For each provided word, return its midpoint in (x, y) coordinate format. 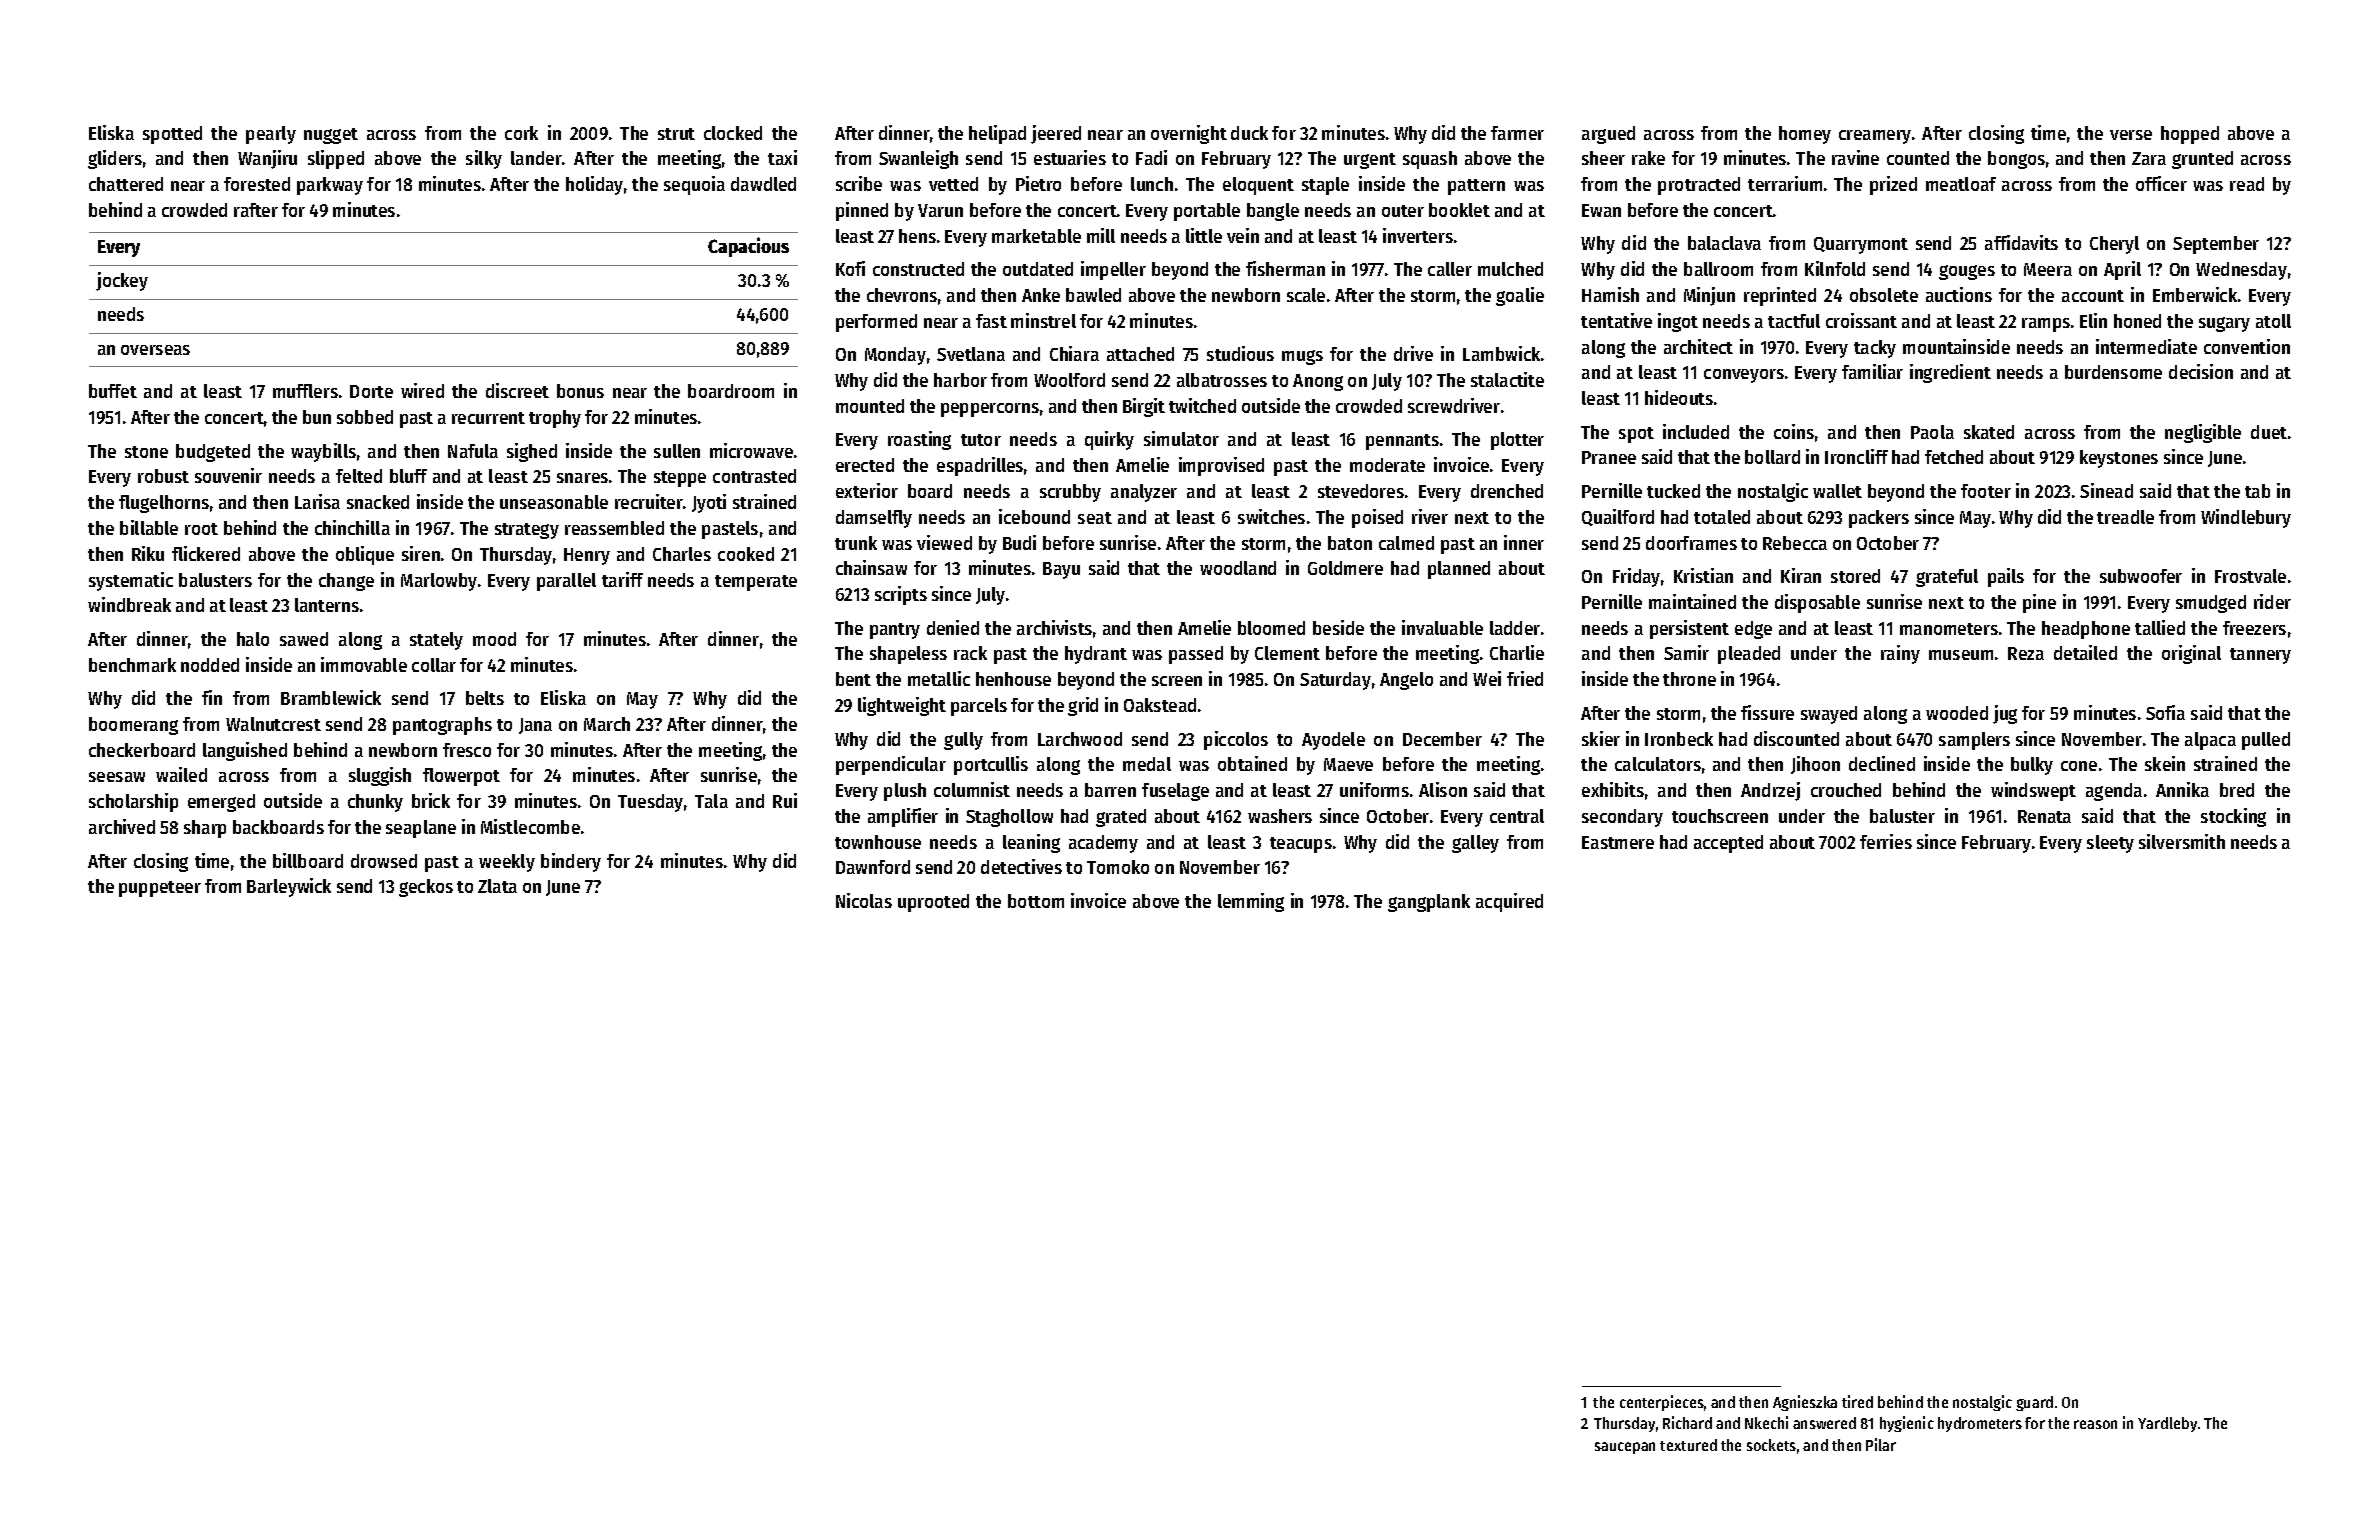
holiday (594, 185)
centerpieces (1662, 1403)
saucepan (1625, 1448)
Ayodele (1333, 741)
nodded (210, 665)
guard (2034, 1403)
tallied (2160, 627)
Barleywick (289, 887)
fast (991, 321)
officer (2161, 183)
